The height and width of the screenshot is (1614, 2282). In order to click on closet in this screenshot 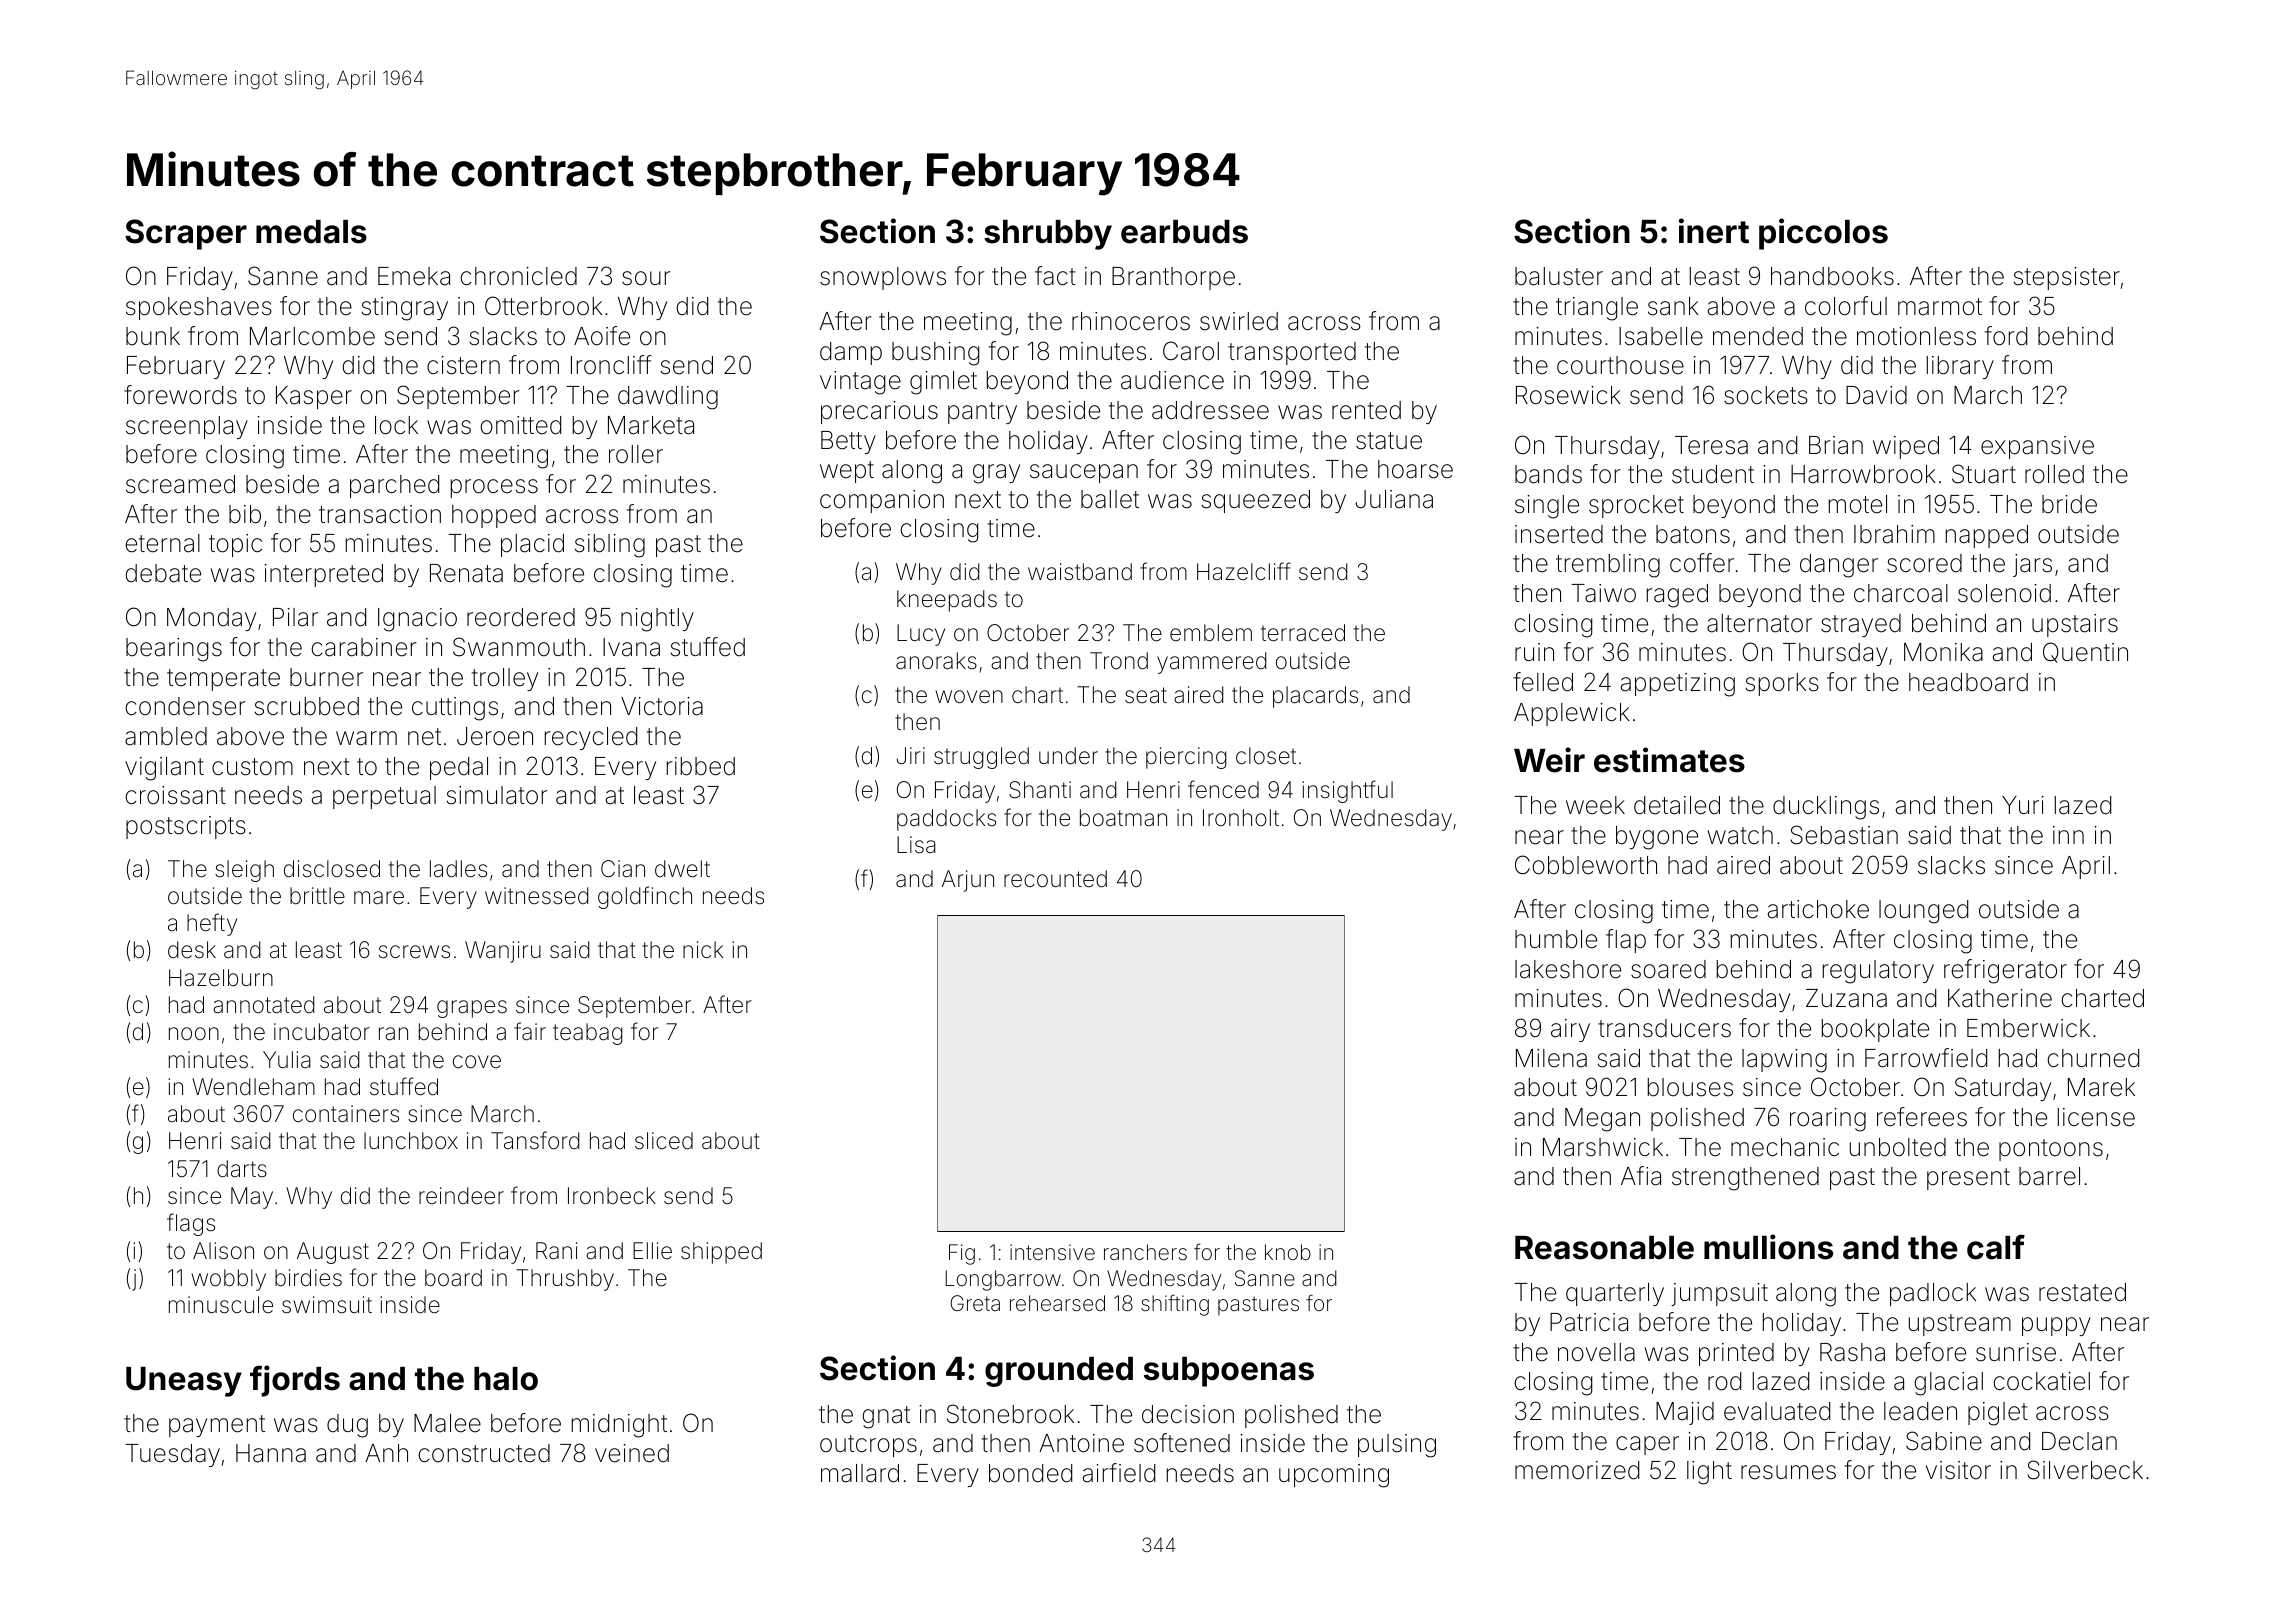, I will do `click(1266, 756)`.
